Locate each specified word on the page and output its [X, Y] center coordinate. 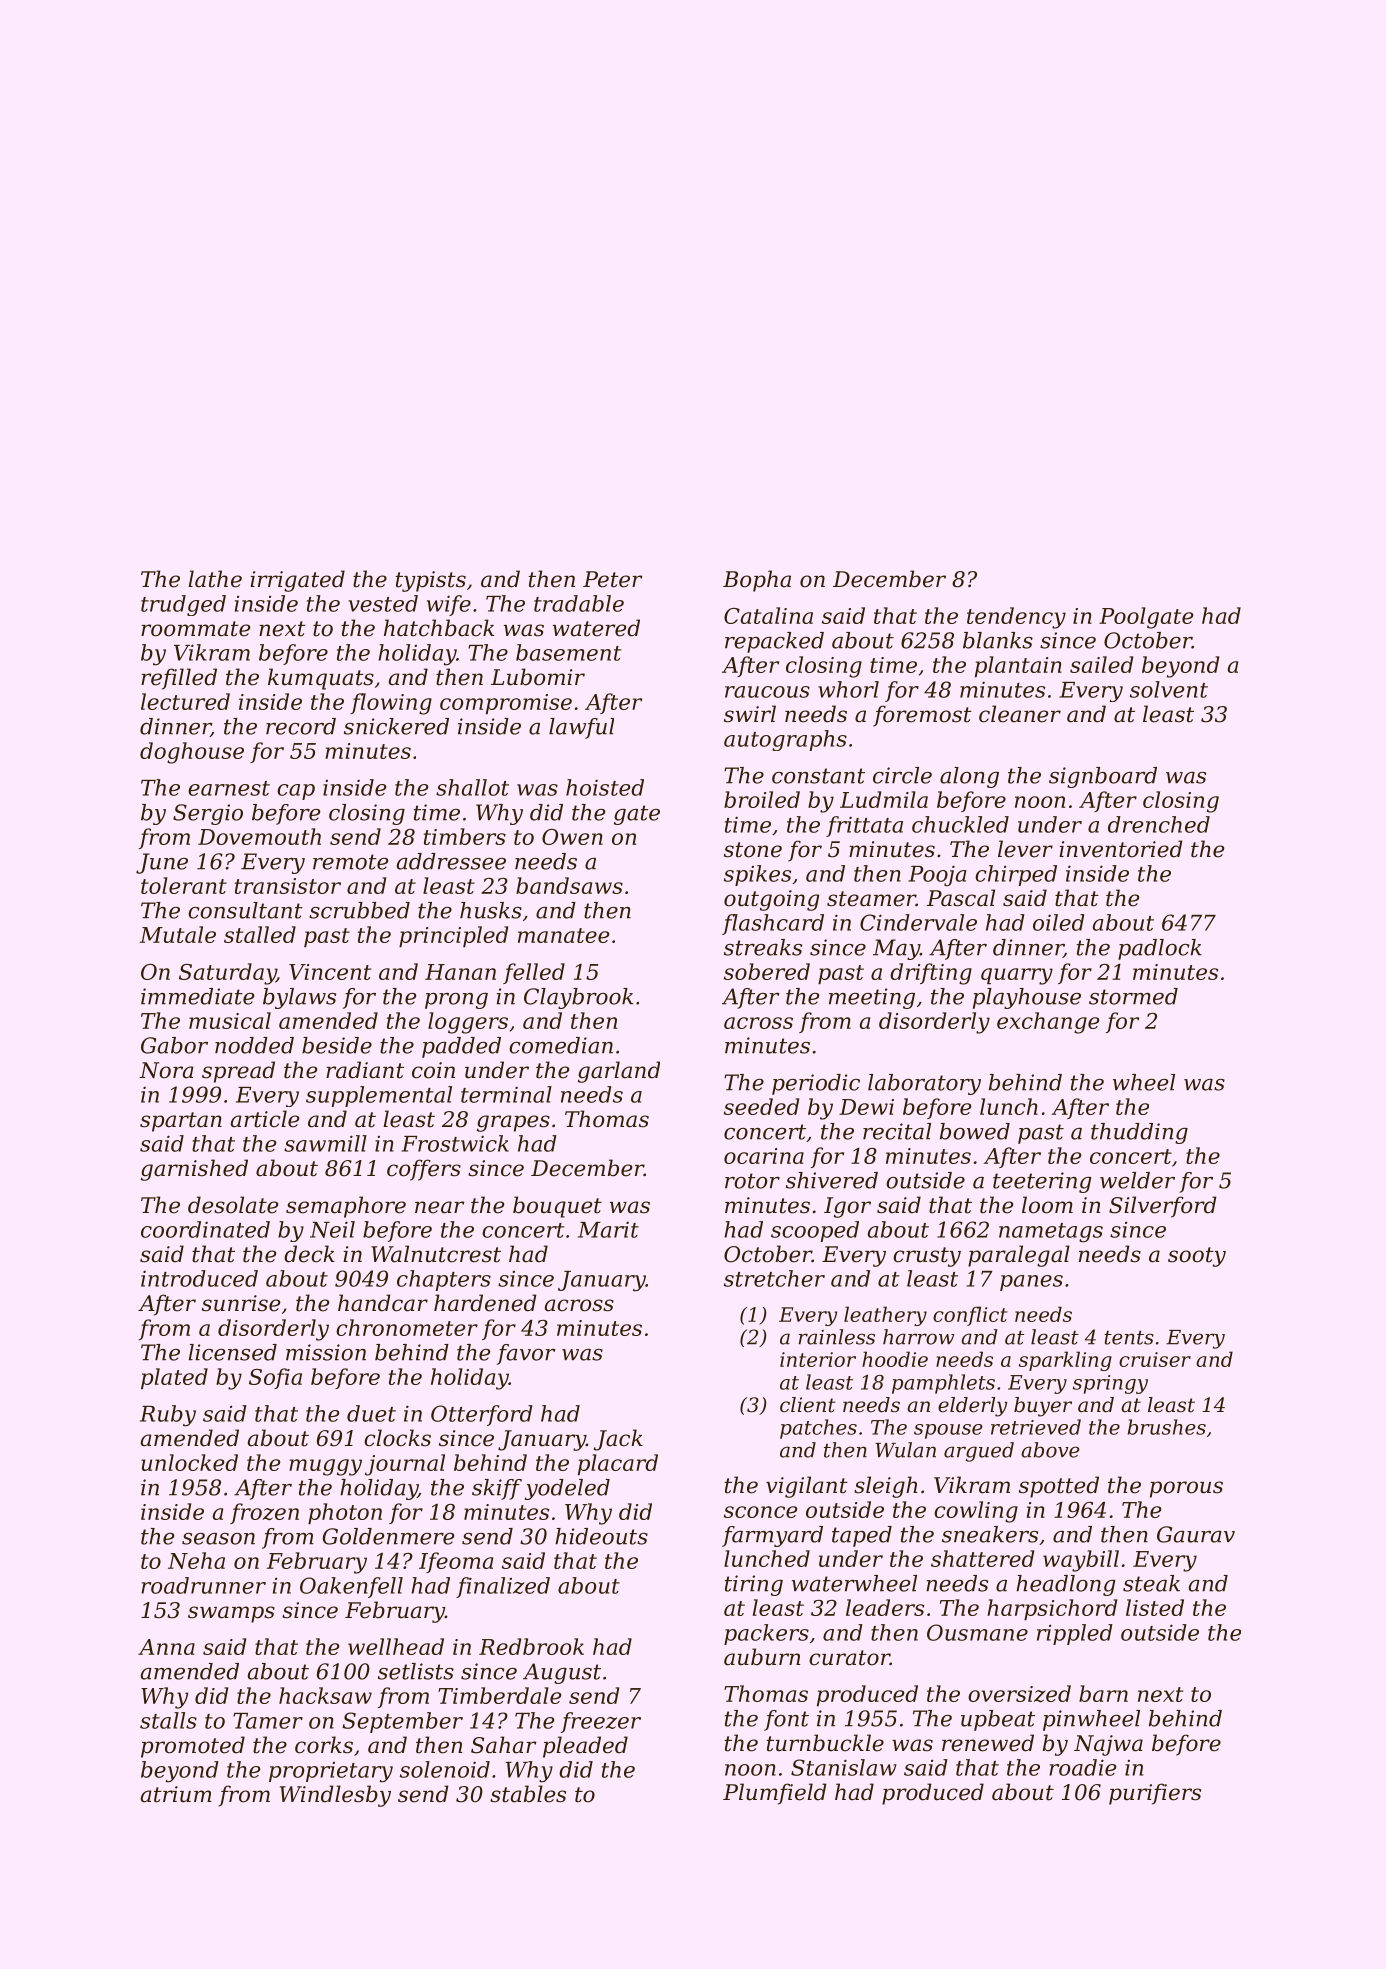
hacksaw [325, 1695]
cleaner [1020, 714]
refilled [179, 679]
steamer [871, 899]
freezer [601, 1722]
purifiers [1155, 1794]
